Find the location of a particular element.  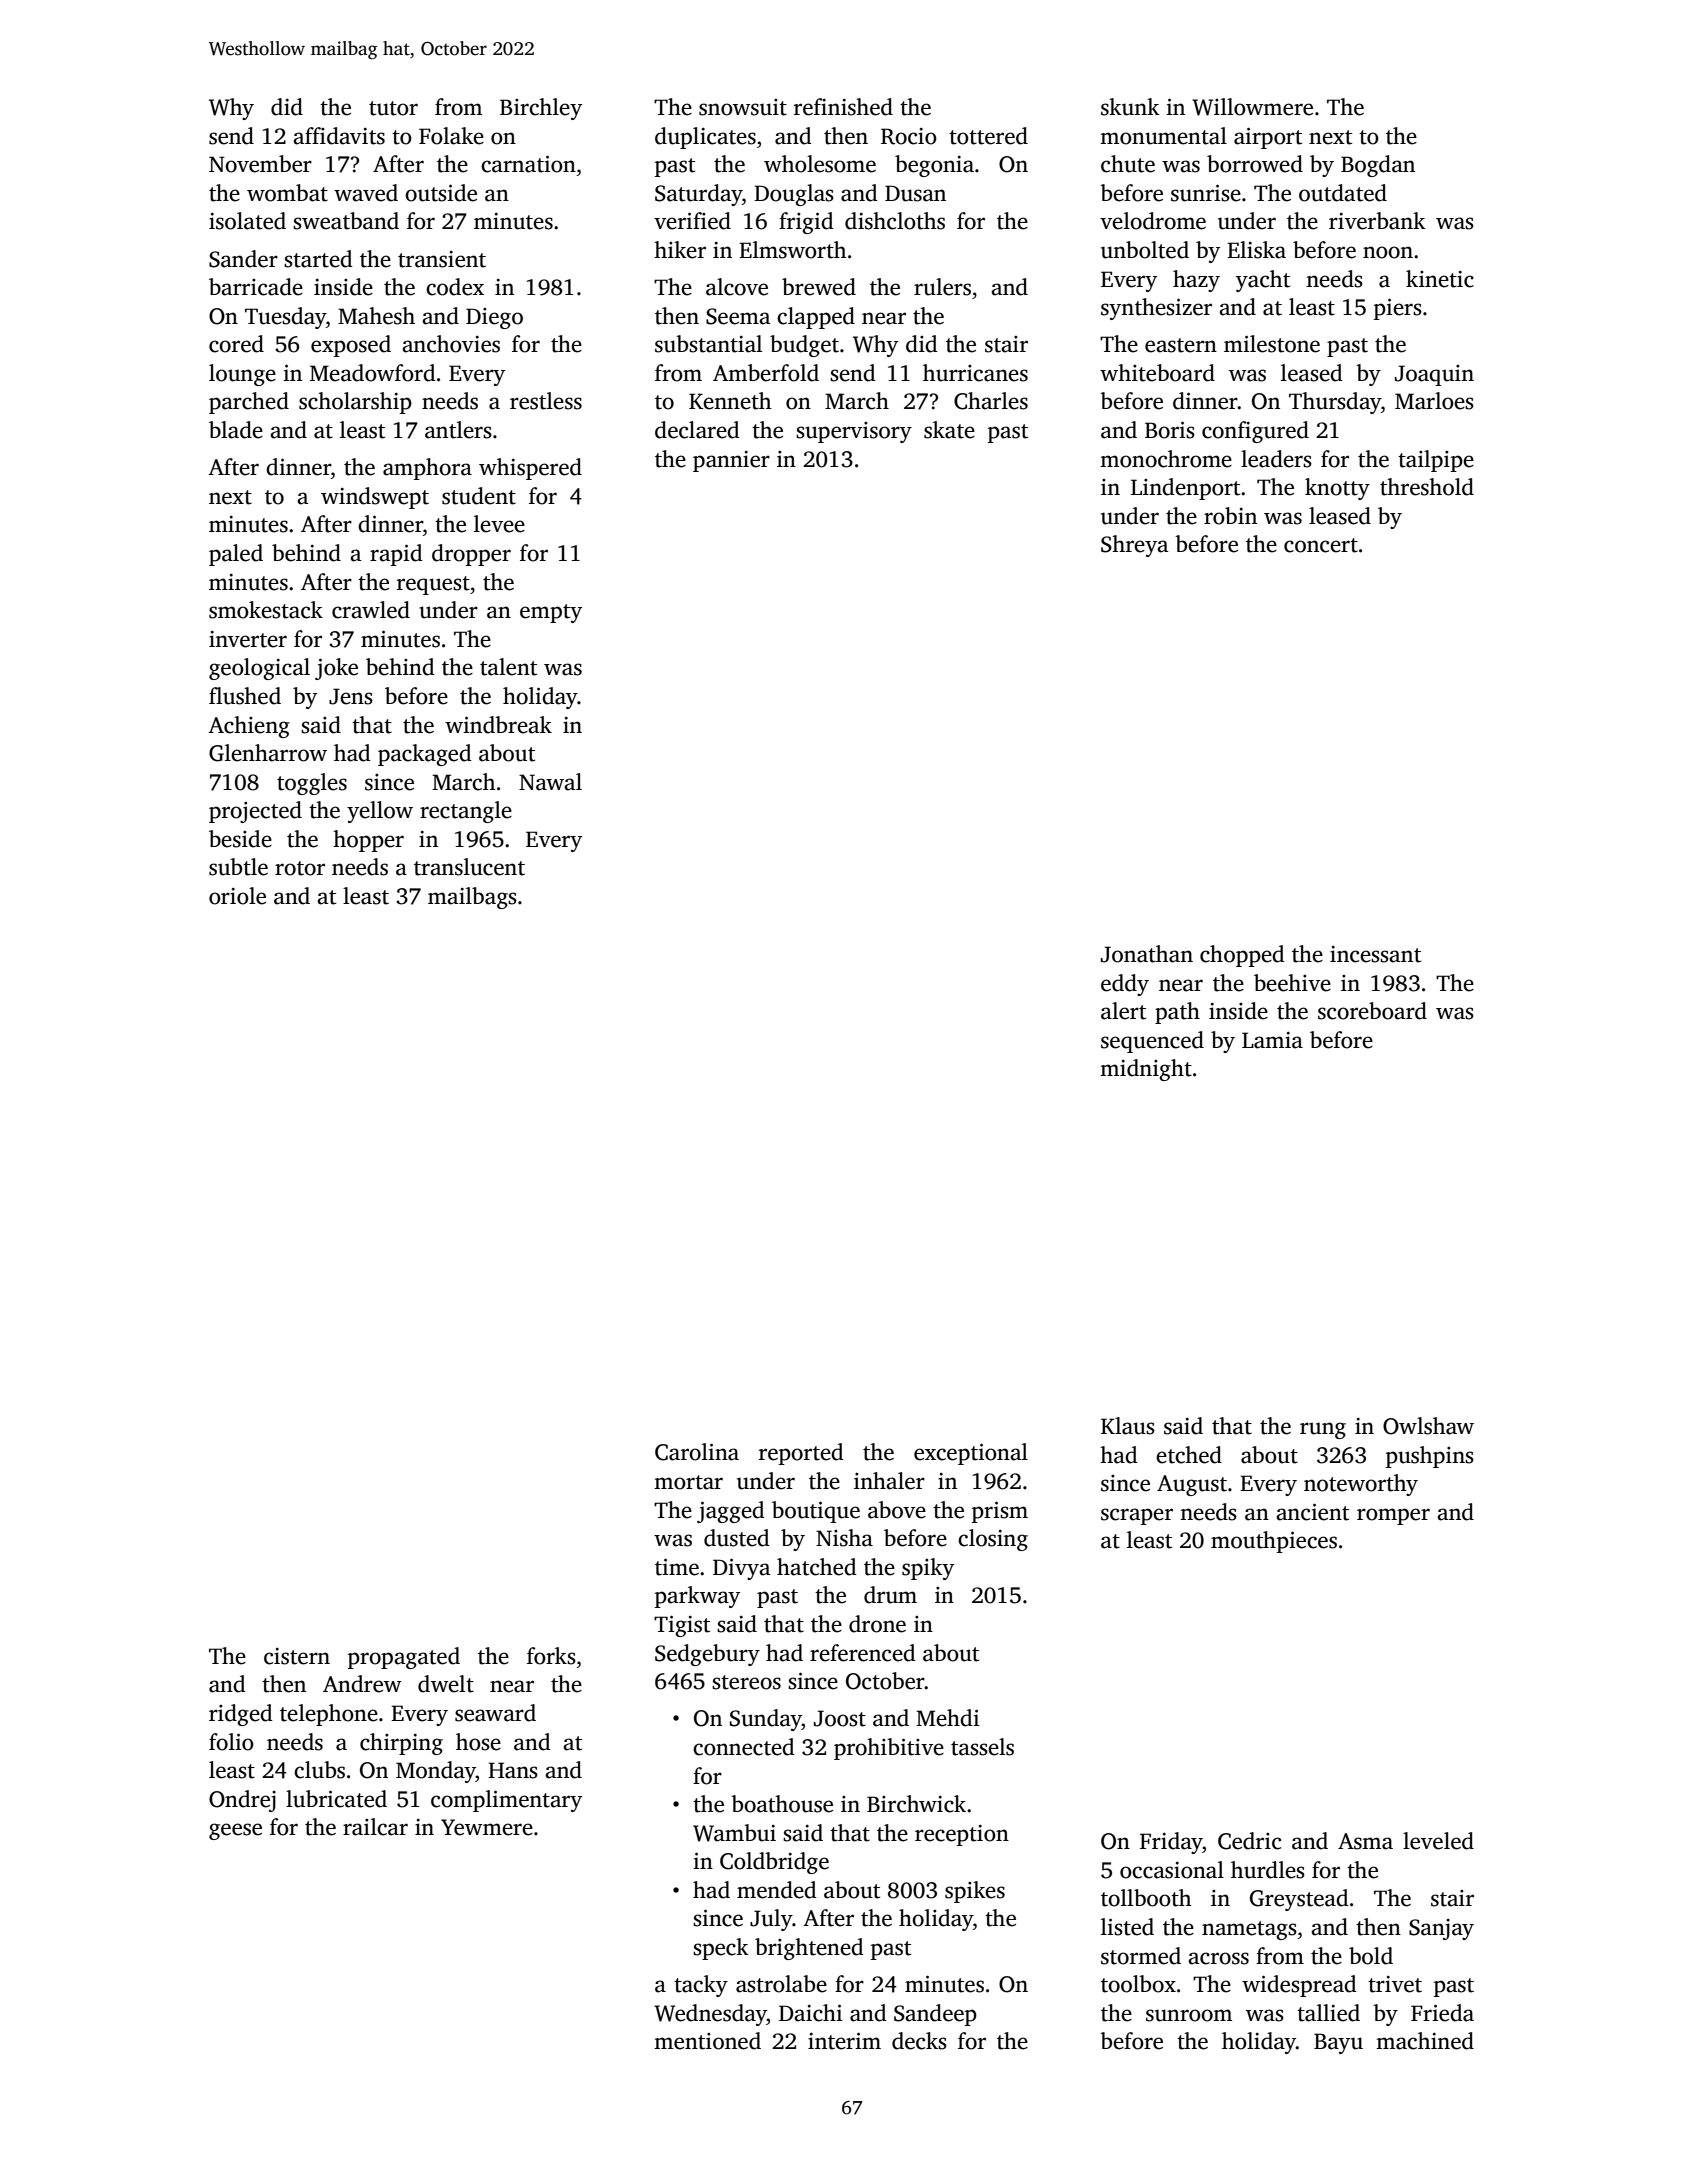

Willowmere is located at coordinates (1252, 107).
